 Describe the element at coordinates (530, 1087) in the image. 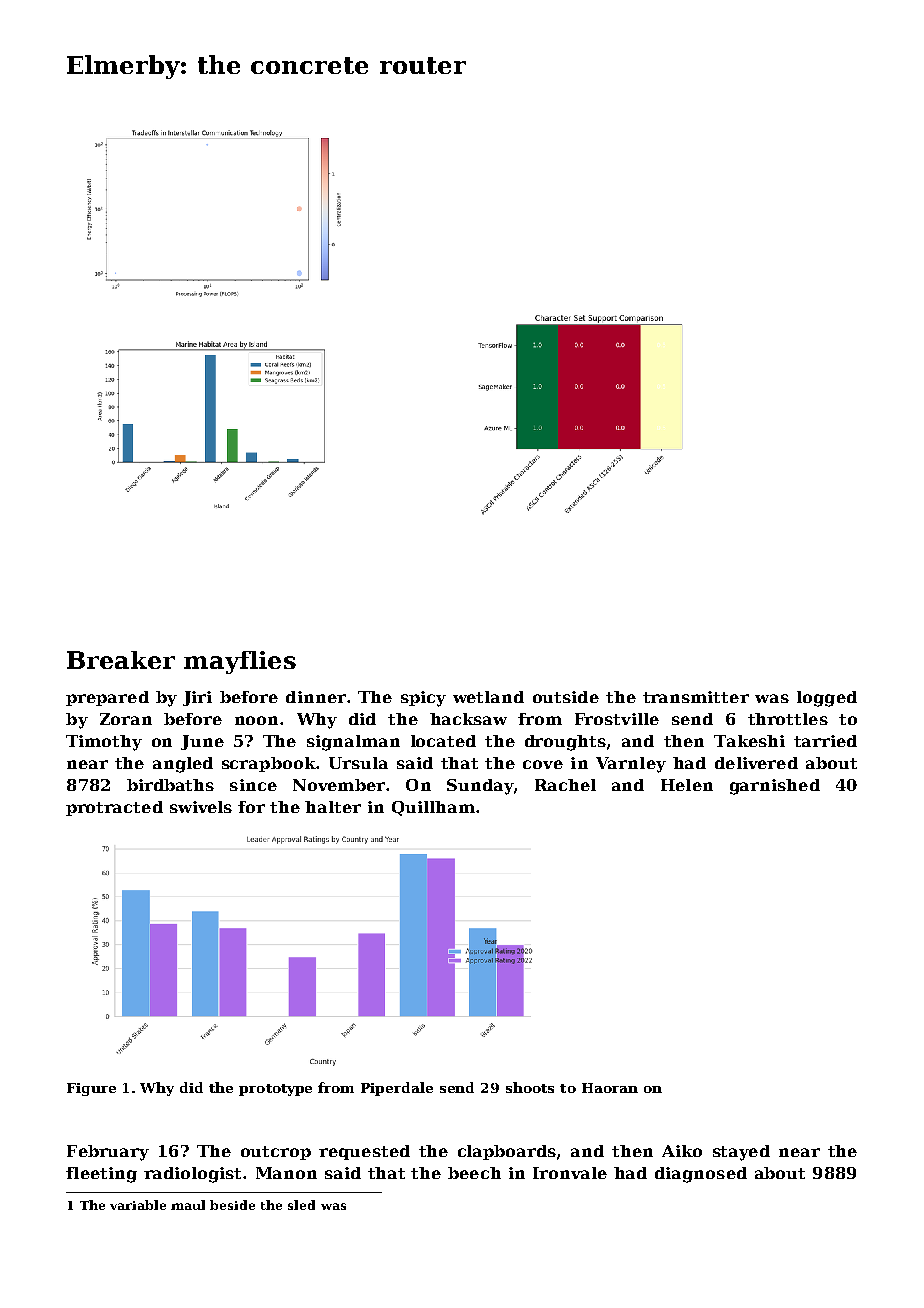

I see `shoots` at that location.
